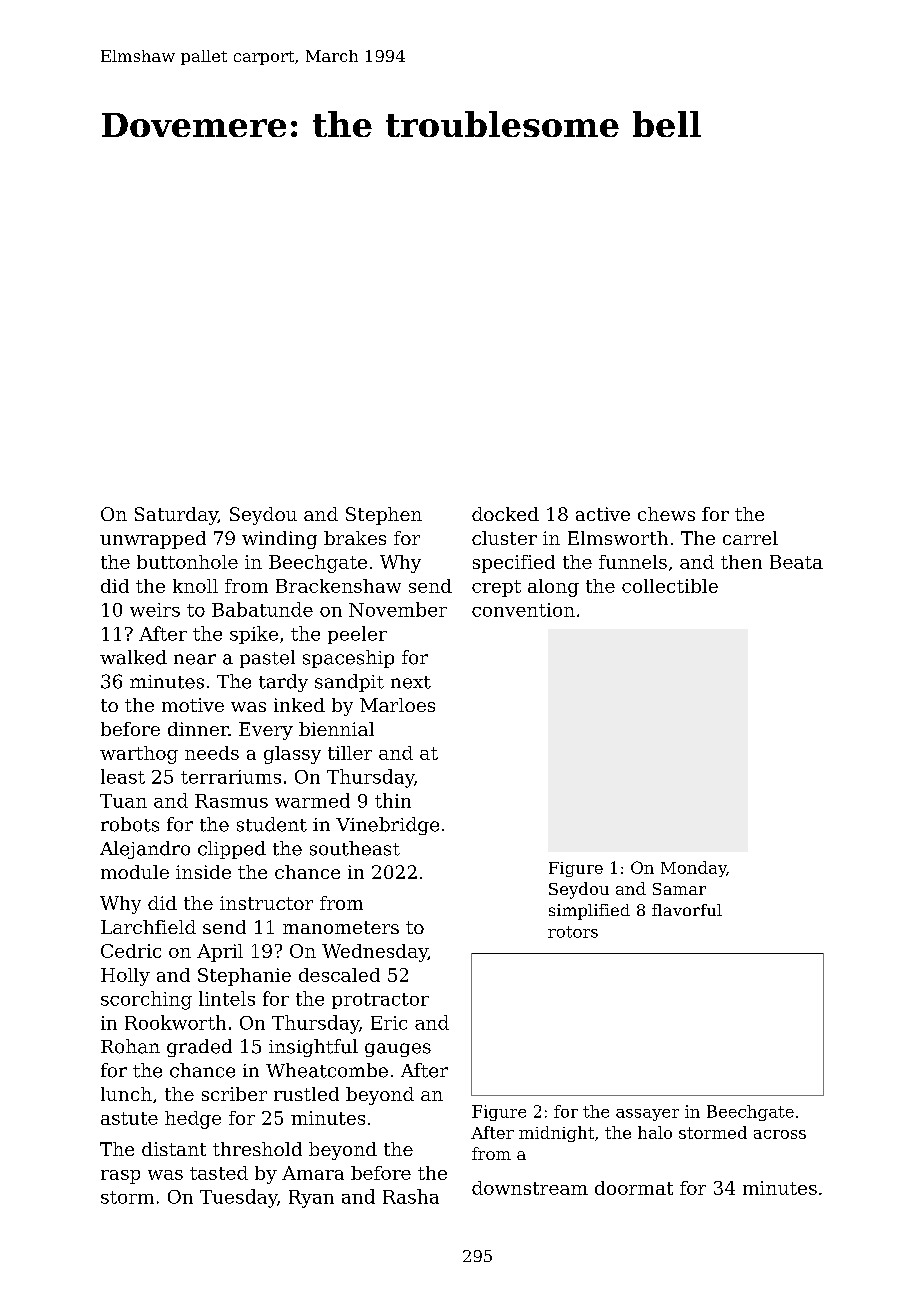  What do you see at coordinates (148, 927) in the document?
I see `Larchfield` at bounding box center [148, 927].
